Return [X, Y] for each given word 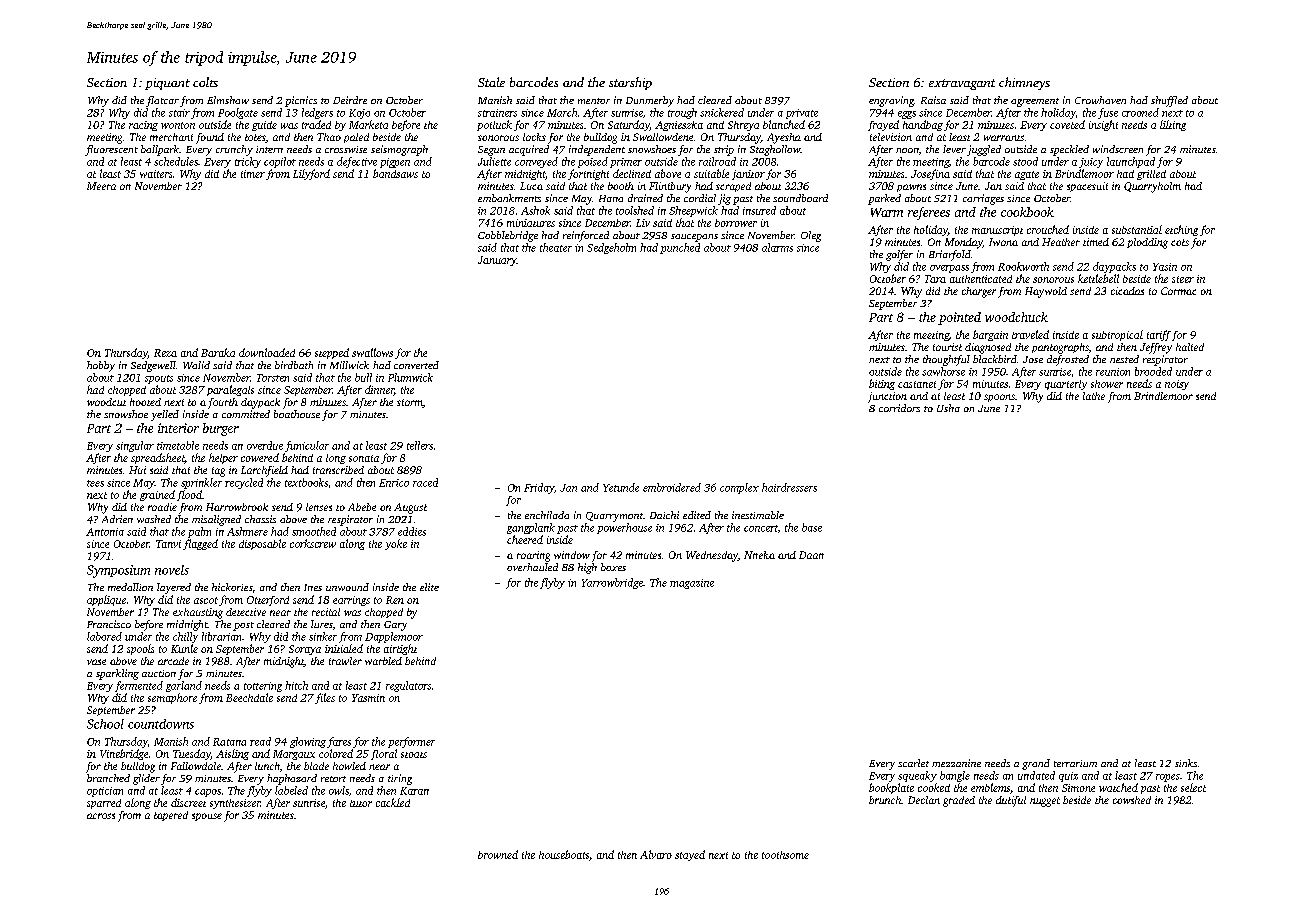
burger [221, 429]
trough [682, 113]
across [101, 816]
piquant [167, 84]
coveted [1067, 124]
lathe [1094, 396]
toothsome [785, 855]
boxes [613, 567]
